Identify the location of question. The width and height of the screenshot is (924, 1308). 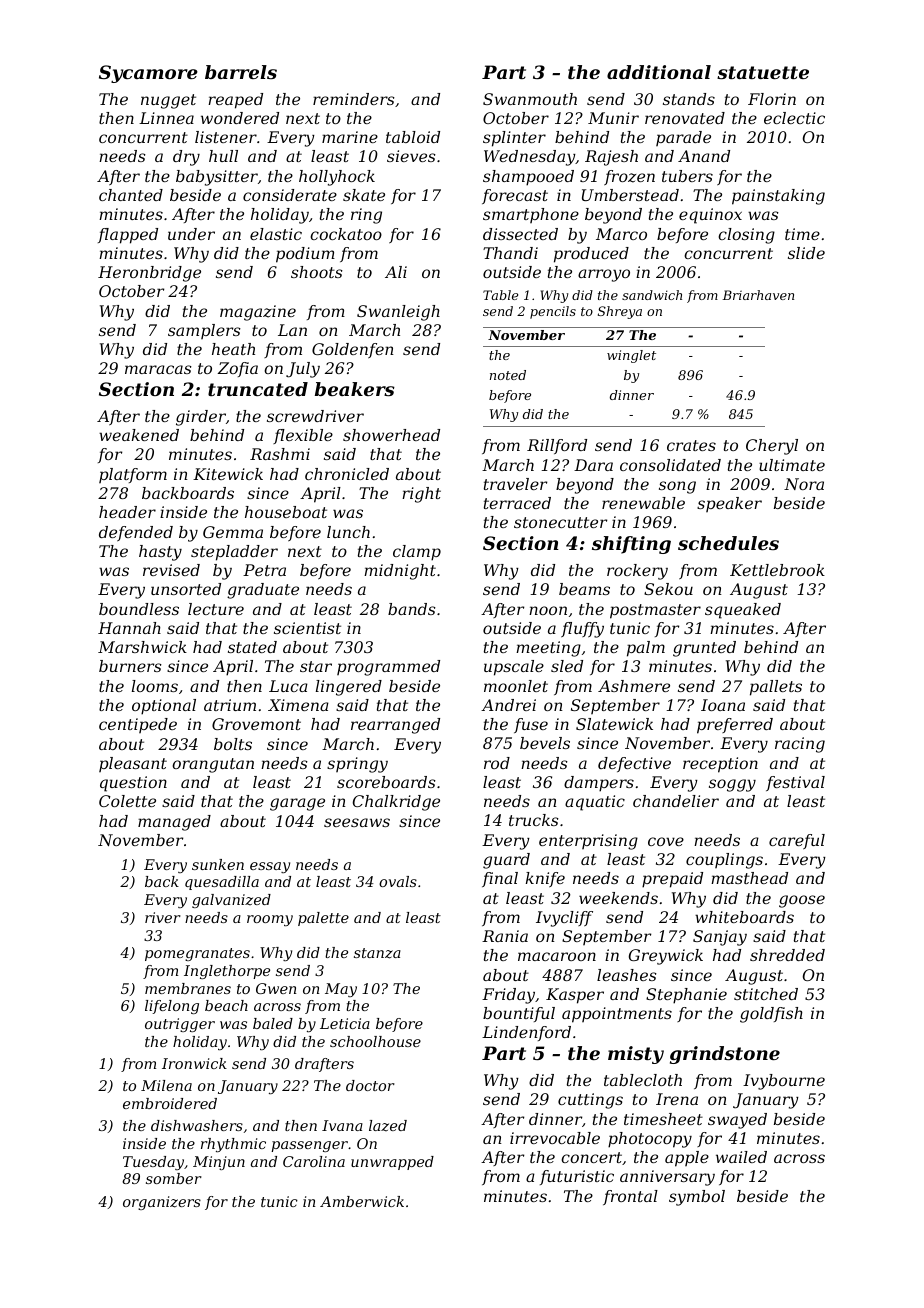
(133, 784).
